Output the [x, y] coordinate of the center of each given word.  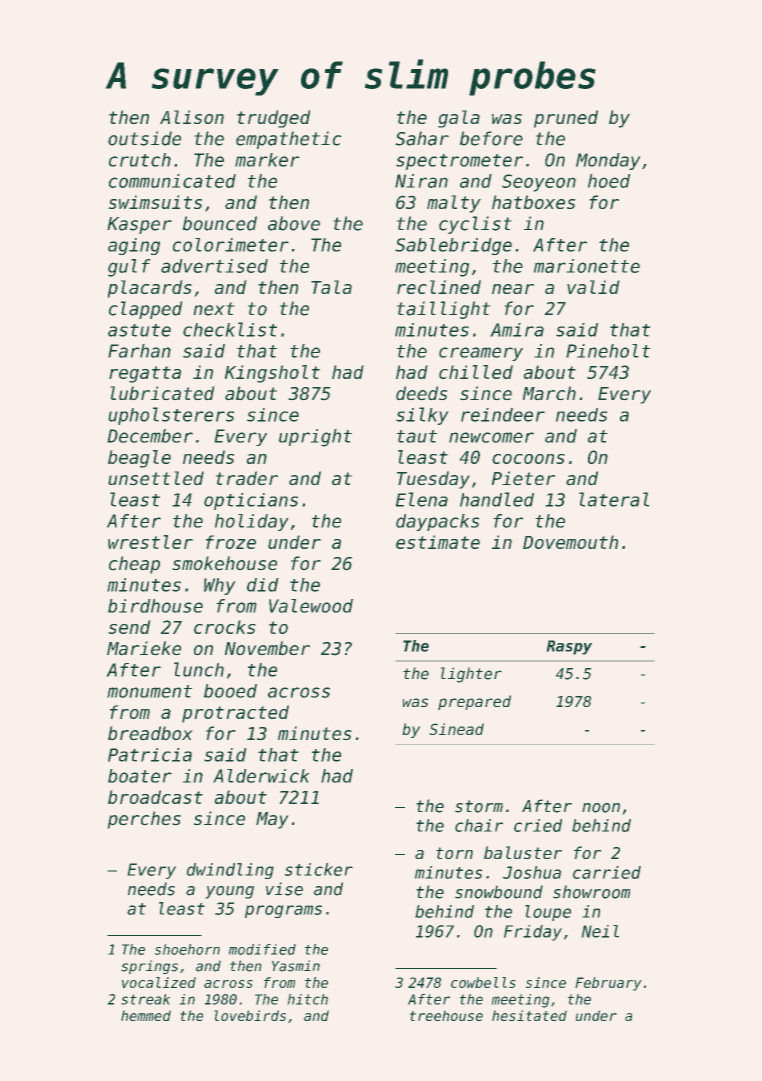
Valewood [311, 606]
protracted [235, 714]
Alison [192, 117]
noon [601, 808]
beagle [139, 459]
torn [454, 853]
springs [149, 967]
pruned [566, 119]
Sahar [422, 138]
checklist [230, 329]
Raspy [569, 647]
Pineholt [608, 351]
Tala [331, 287]
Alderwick [261, 776]
